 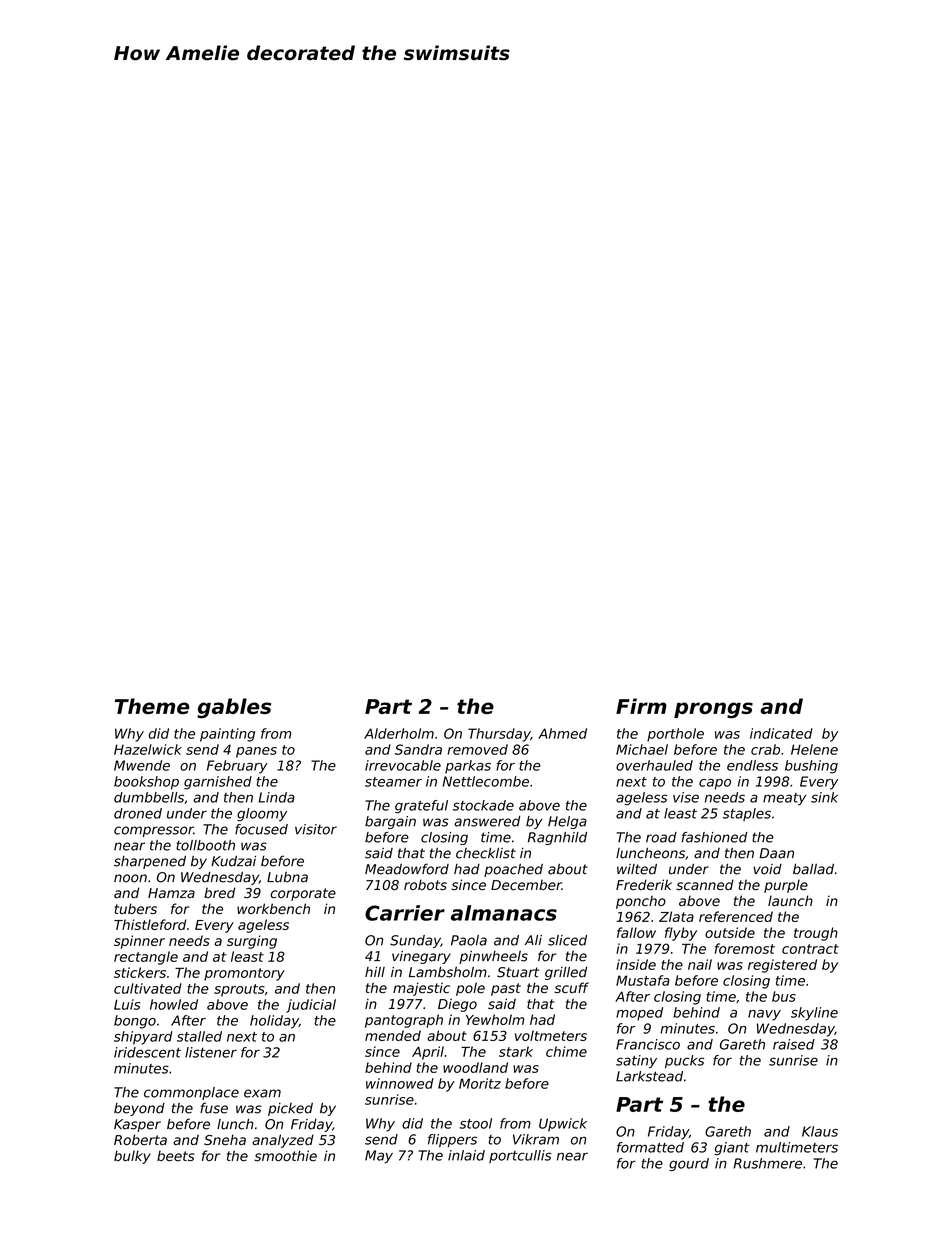 I want to click on registered, so click(x=782, y=966).
